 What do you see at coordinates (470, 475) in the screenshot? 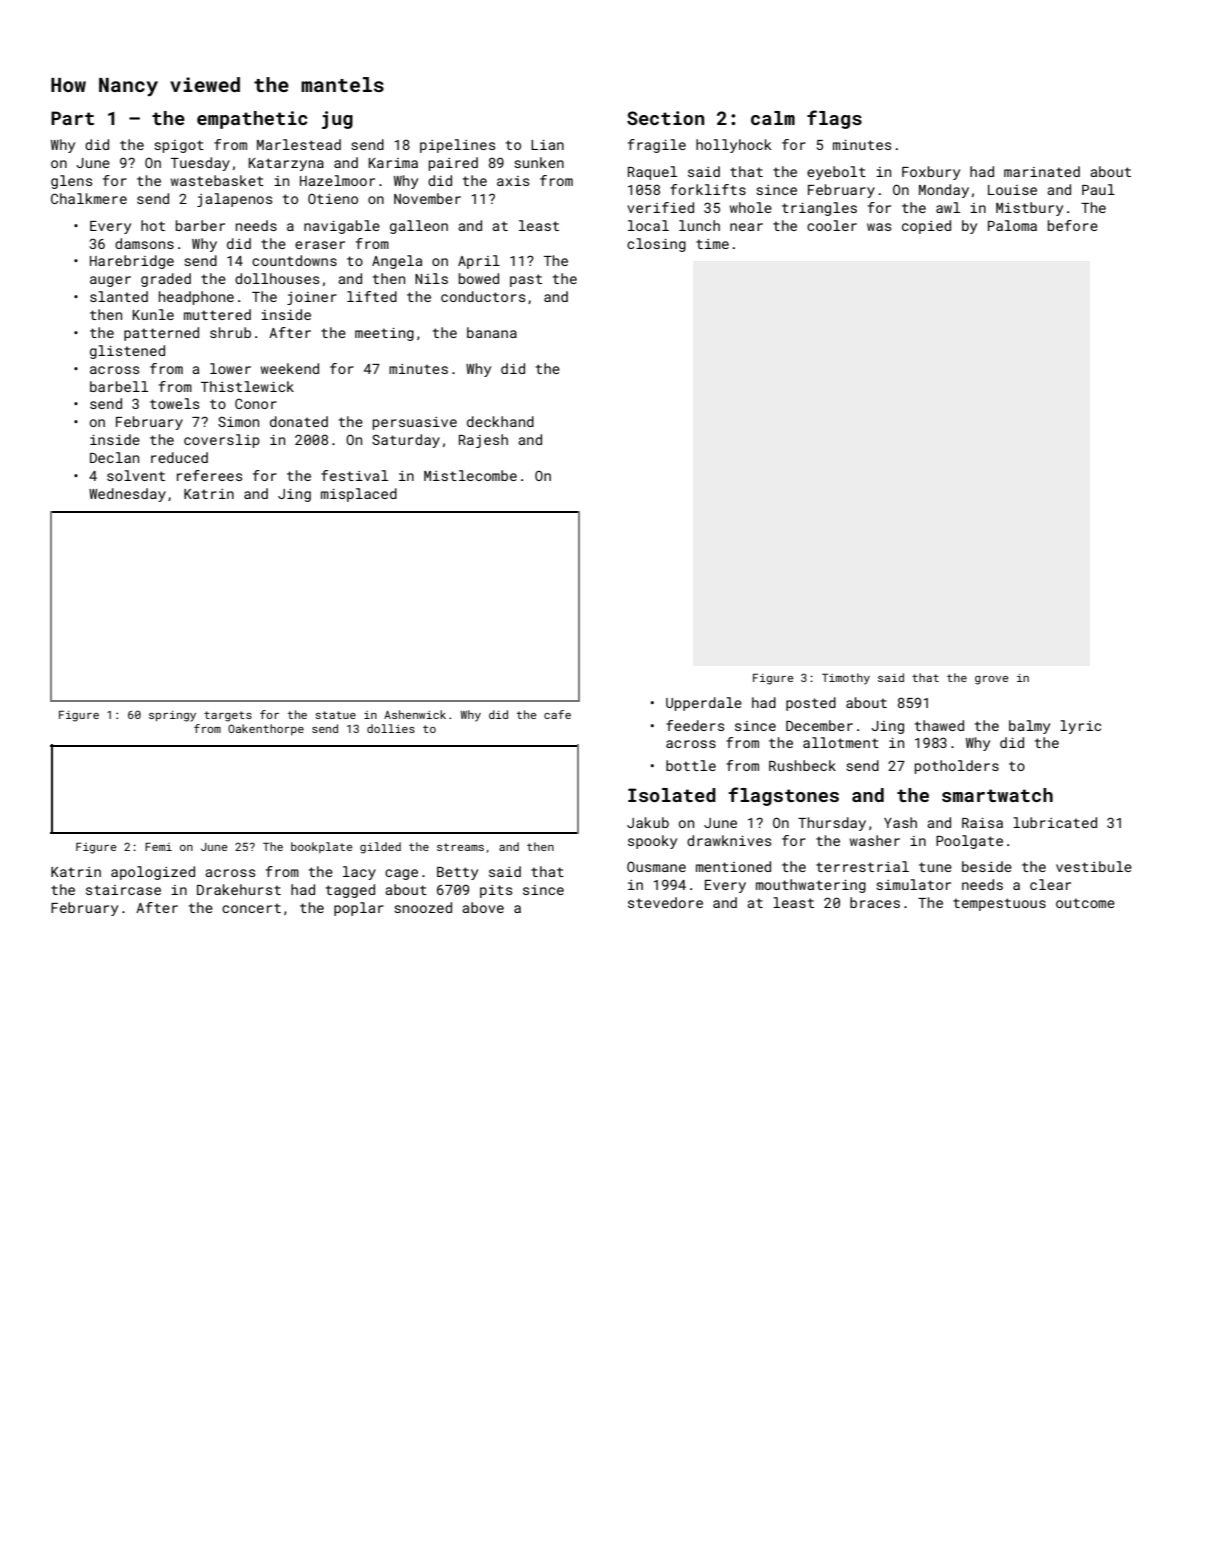
I see `Mistlecombe` at bounding box center [470, 475].
